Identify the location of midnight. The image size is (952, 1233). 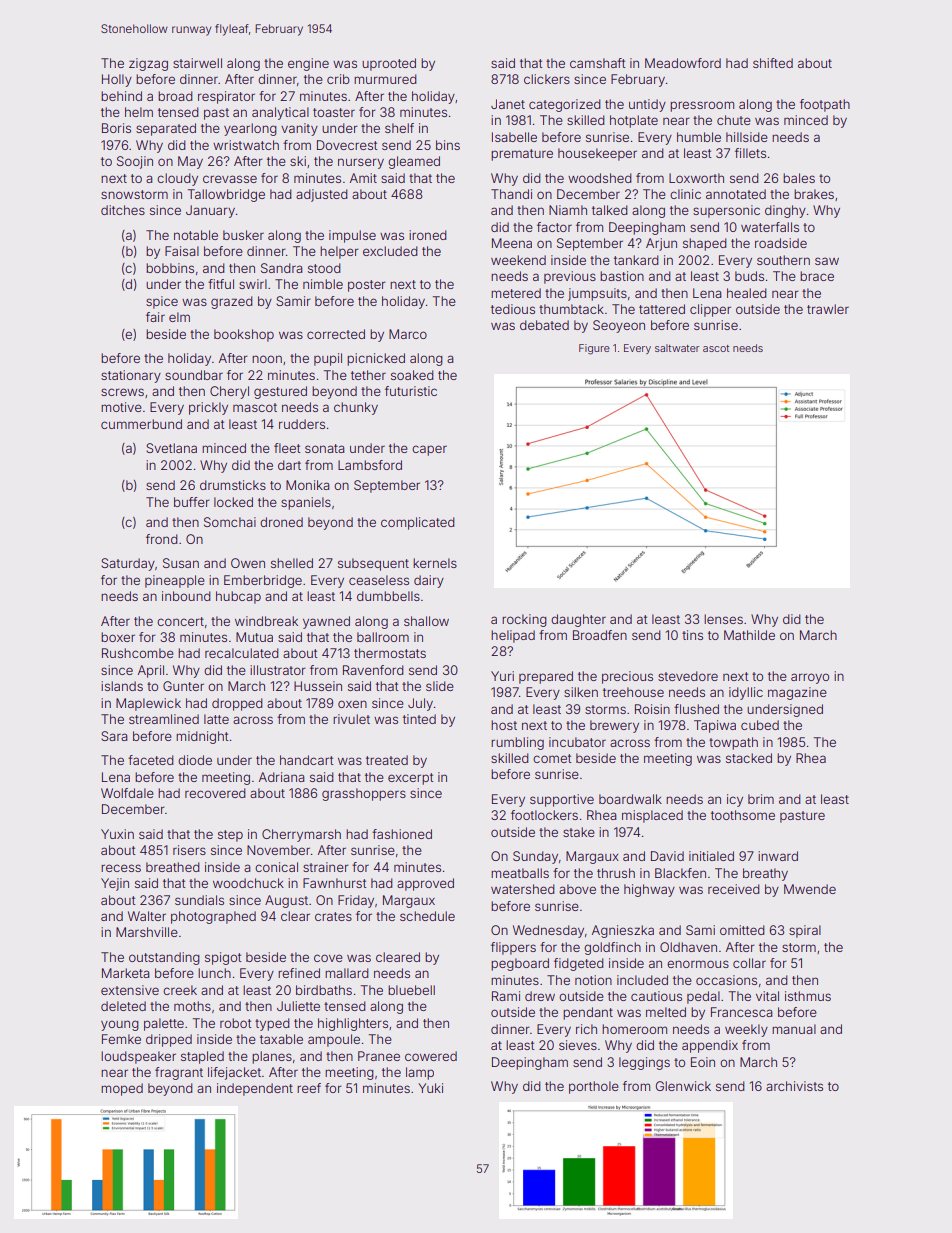
(202, 737).
